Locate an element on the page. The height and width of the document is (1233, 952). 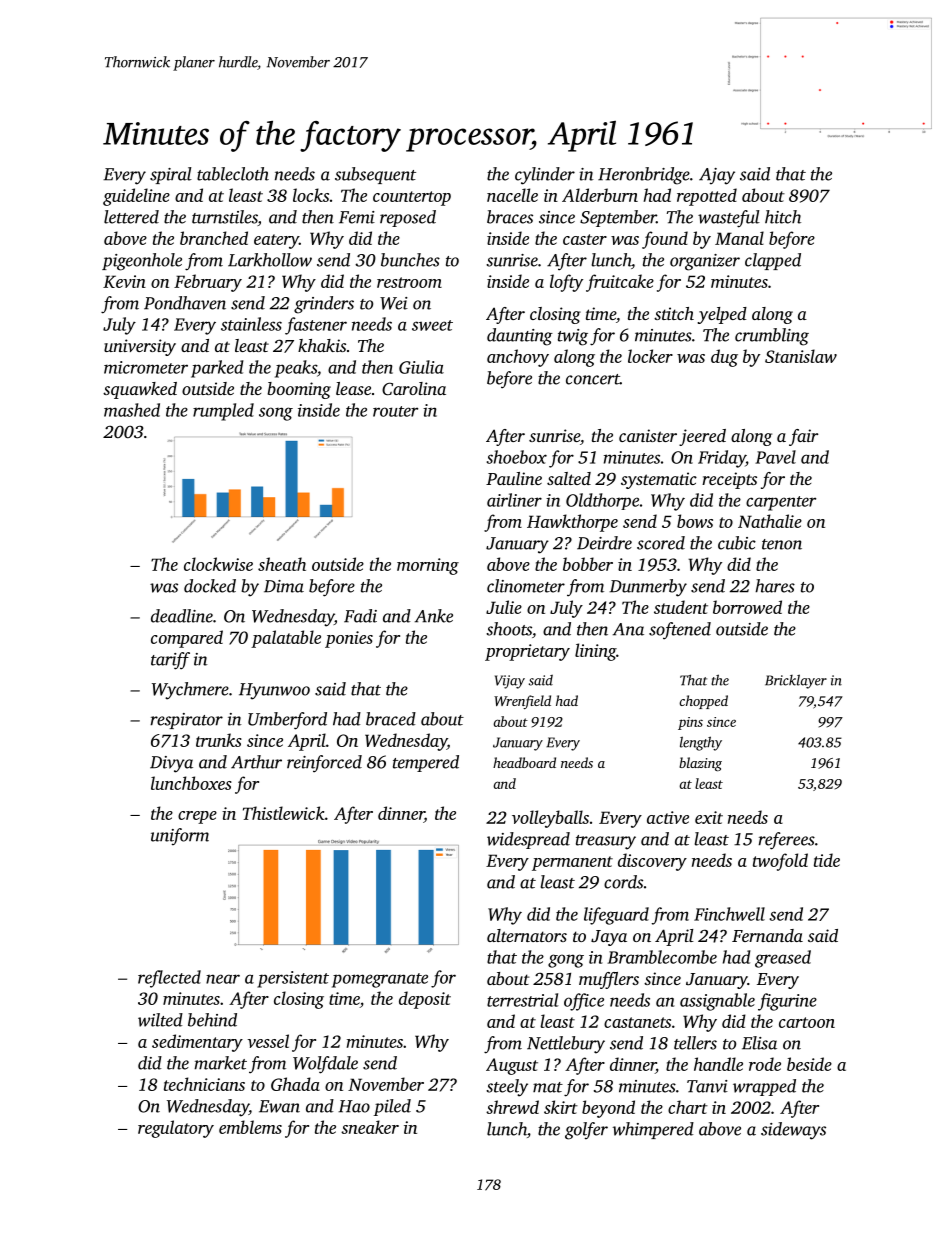
golfer is located at coordinates (586, 1131).
